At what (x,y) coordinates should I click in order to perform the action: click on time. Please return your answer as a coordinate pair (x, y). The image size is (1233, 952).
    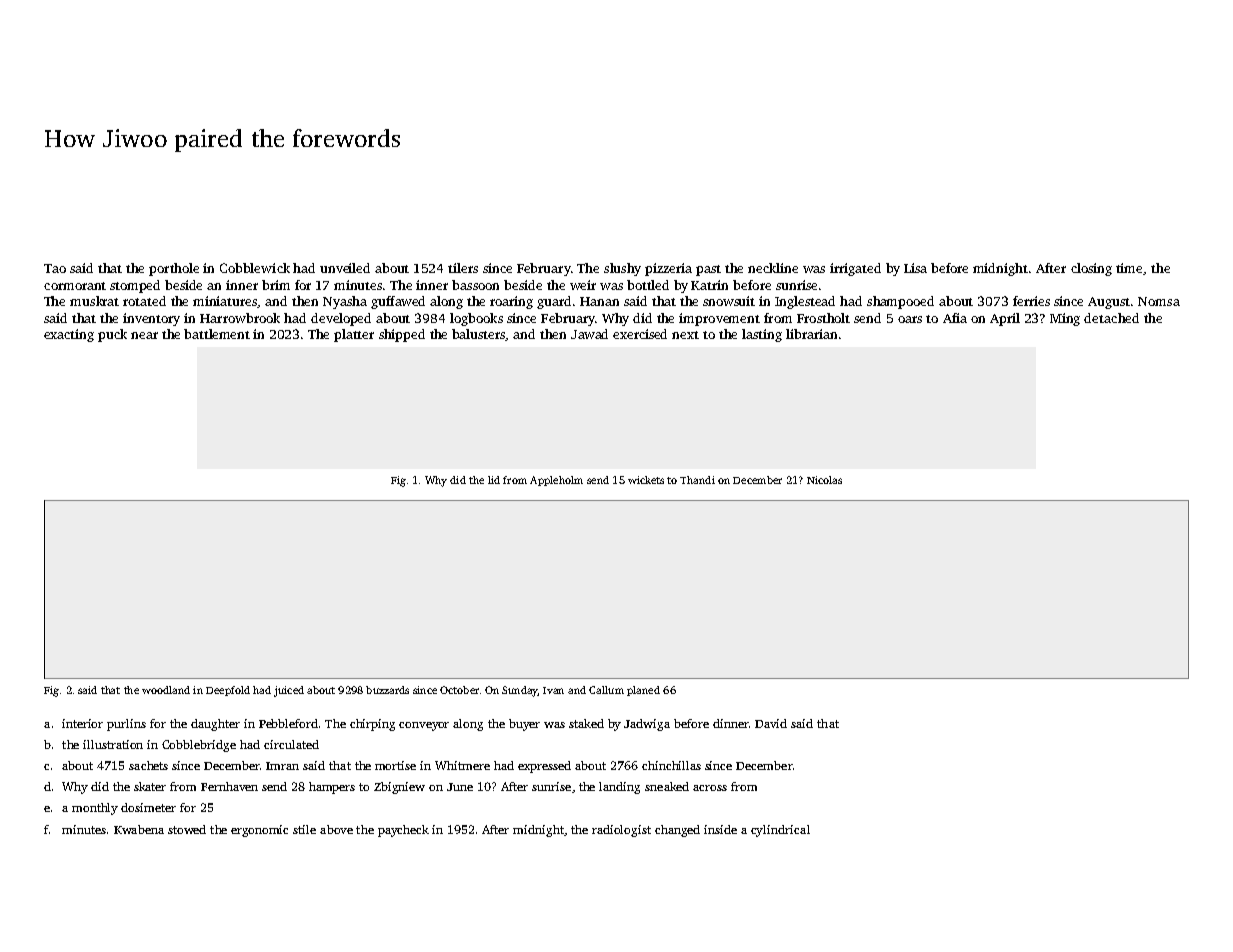
    Looking at the image, I should click on (1130, 269).
